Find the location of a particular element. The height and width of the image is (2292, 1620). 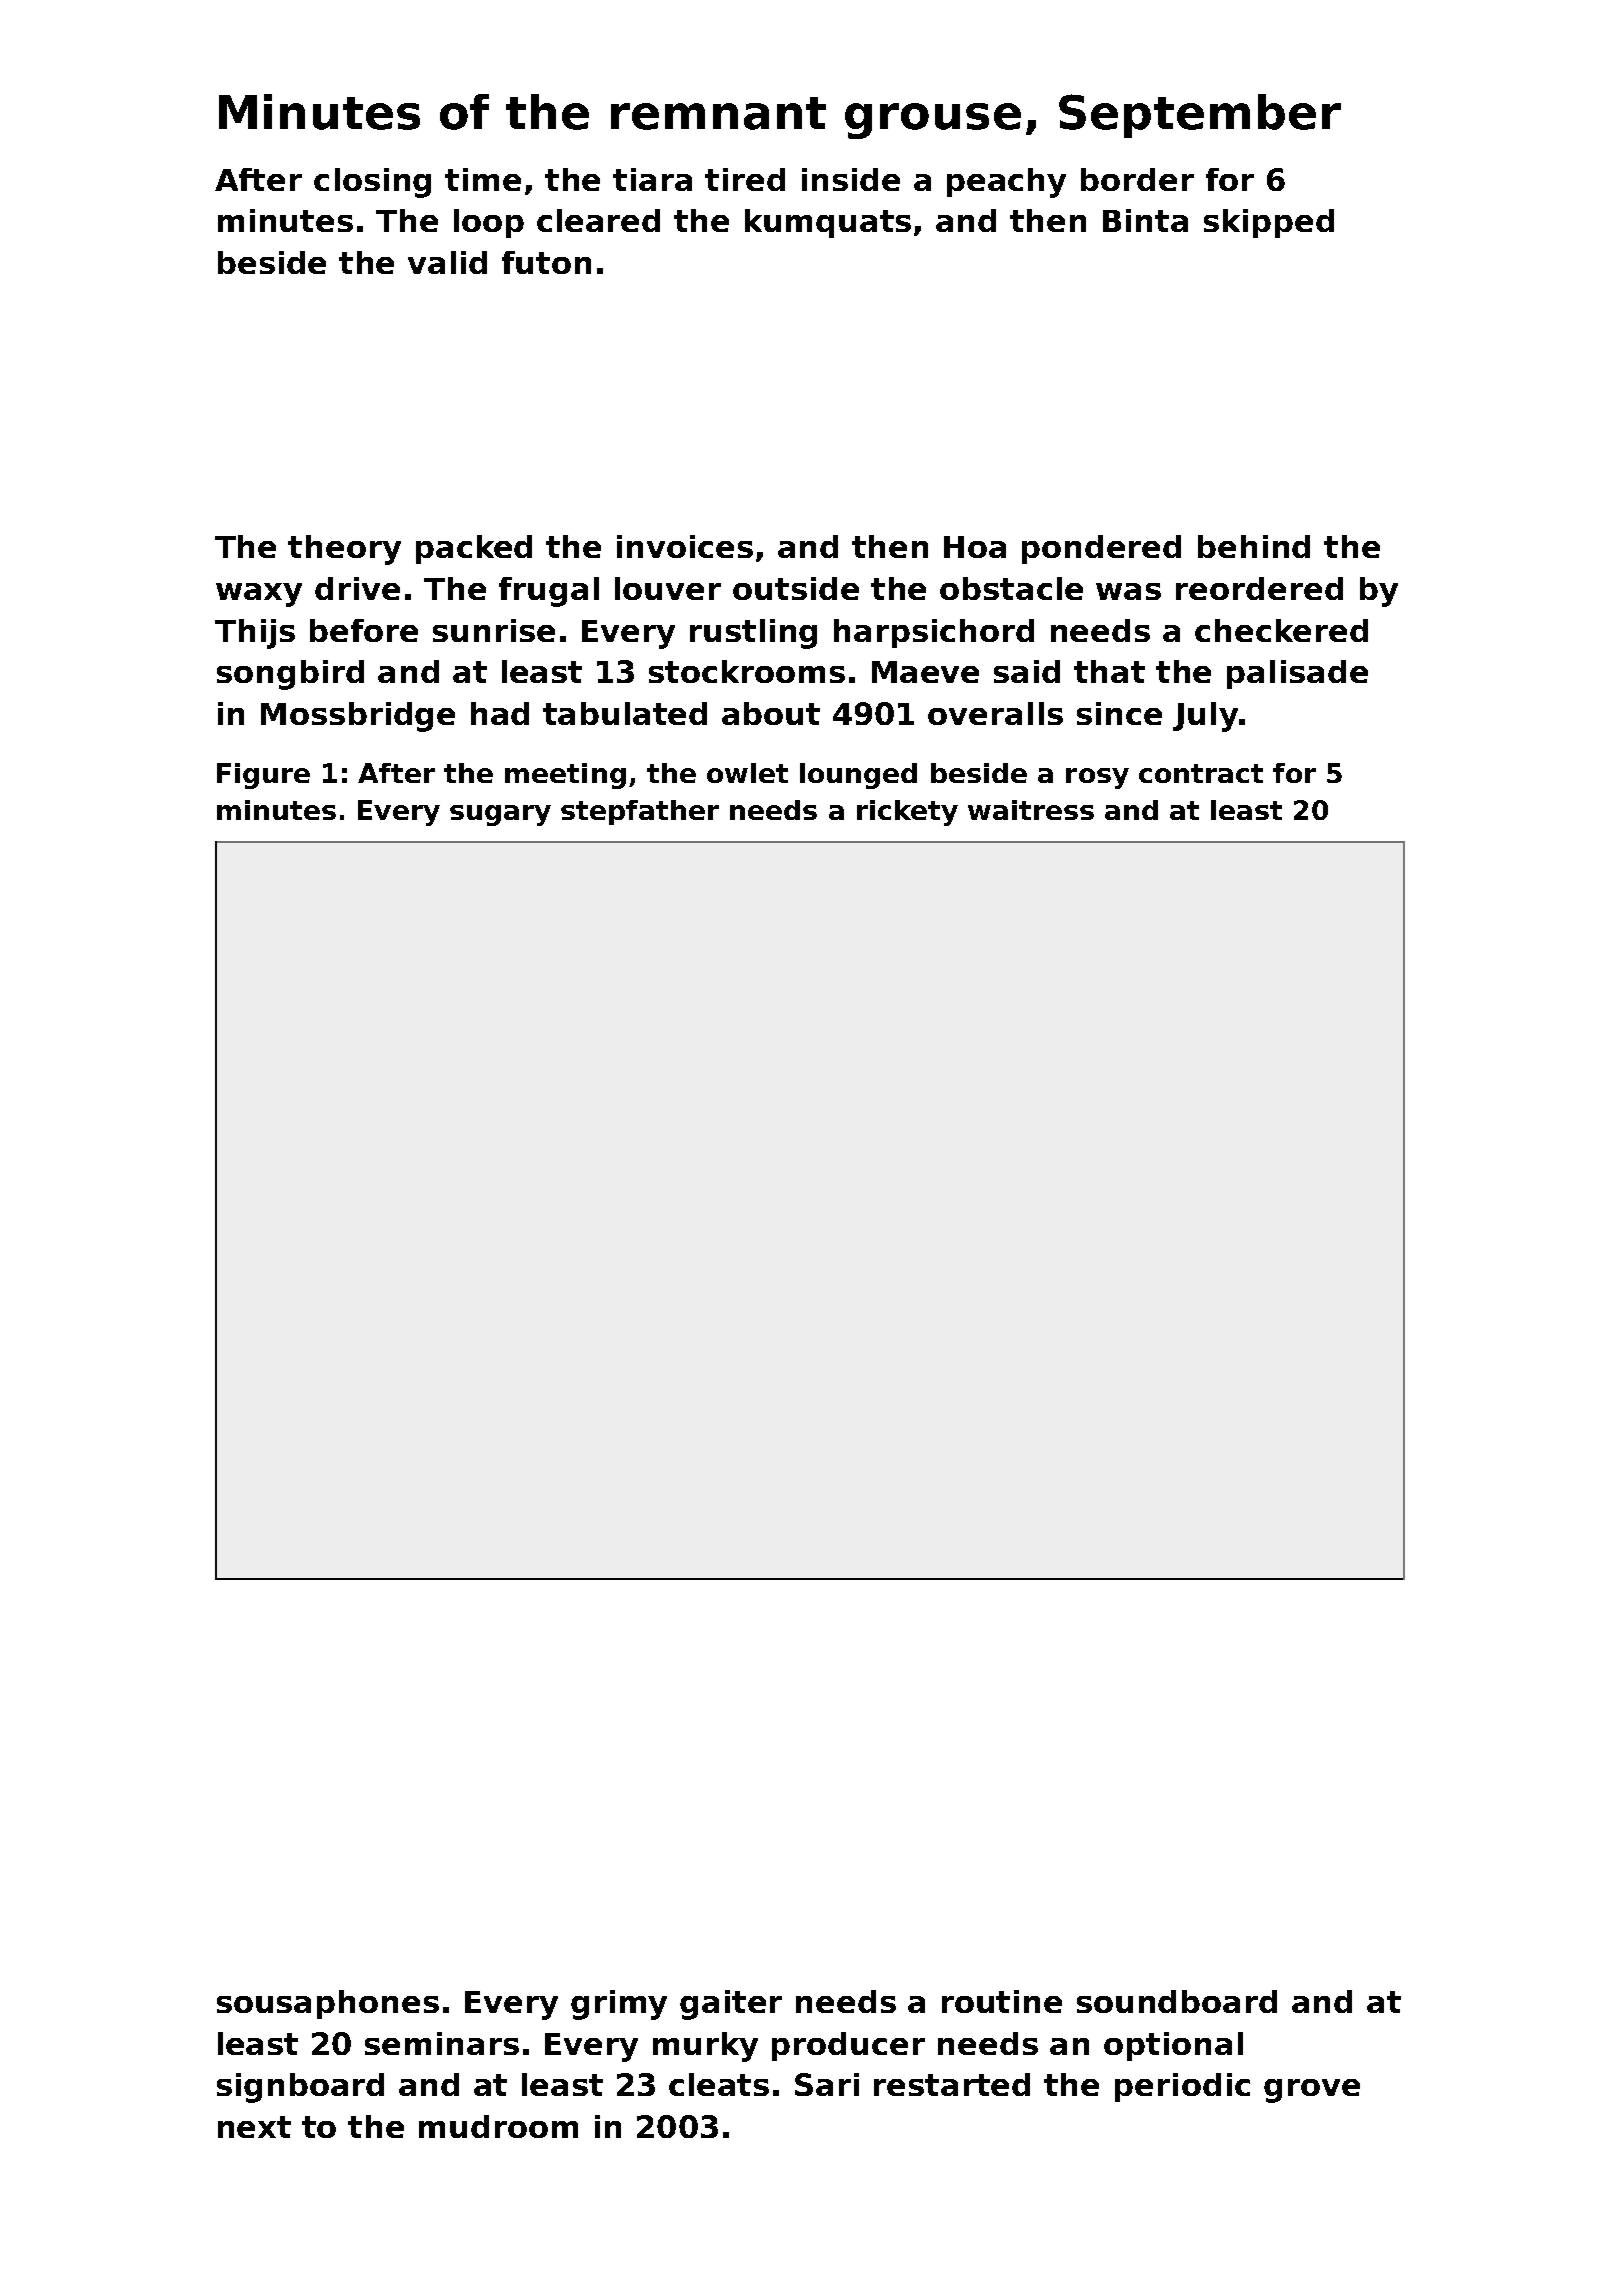

mudroom is located at coordinates (498, 2126).
